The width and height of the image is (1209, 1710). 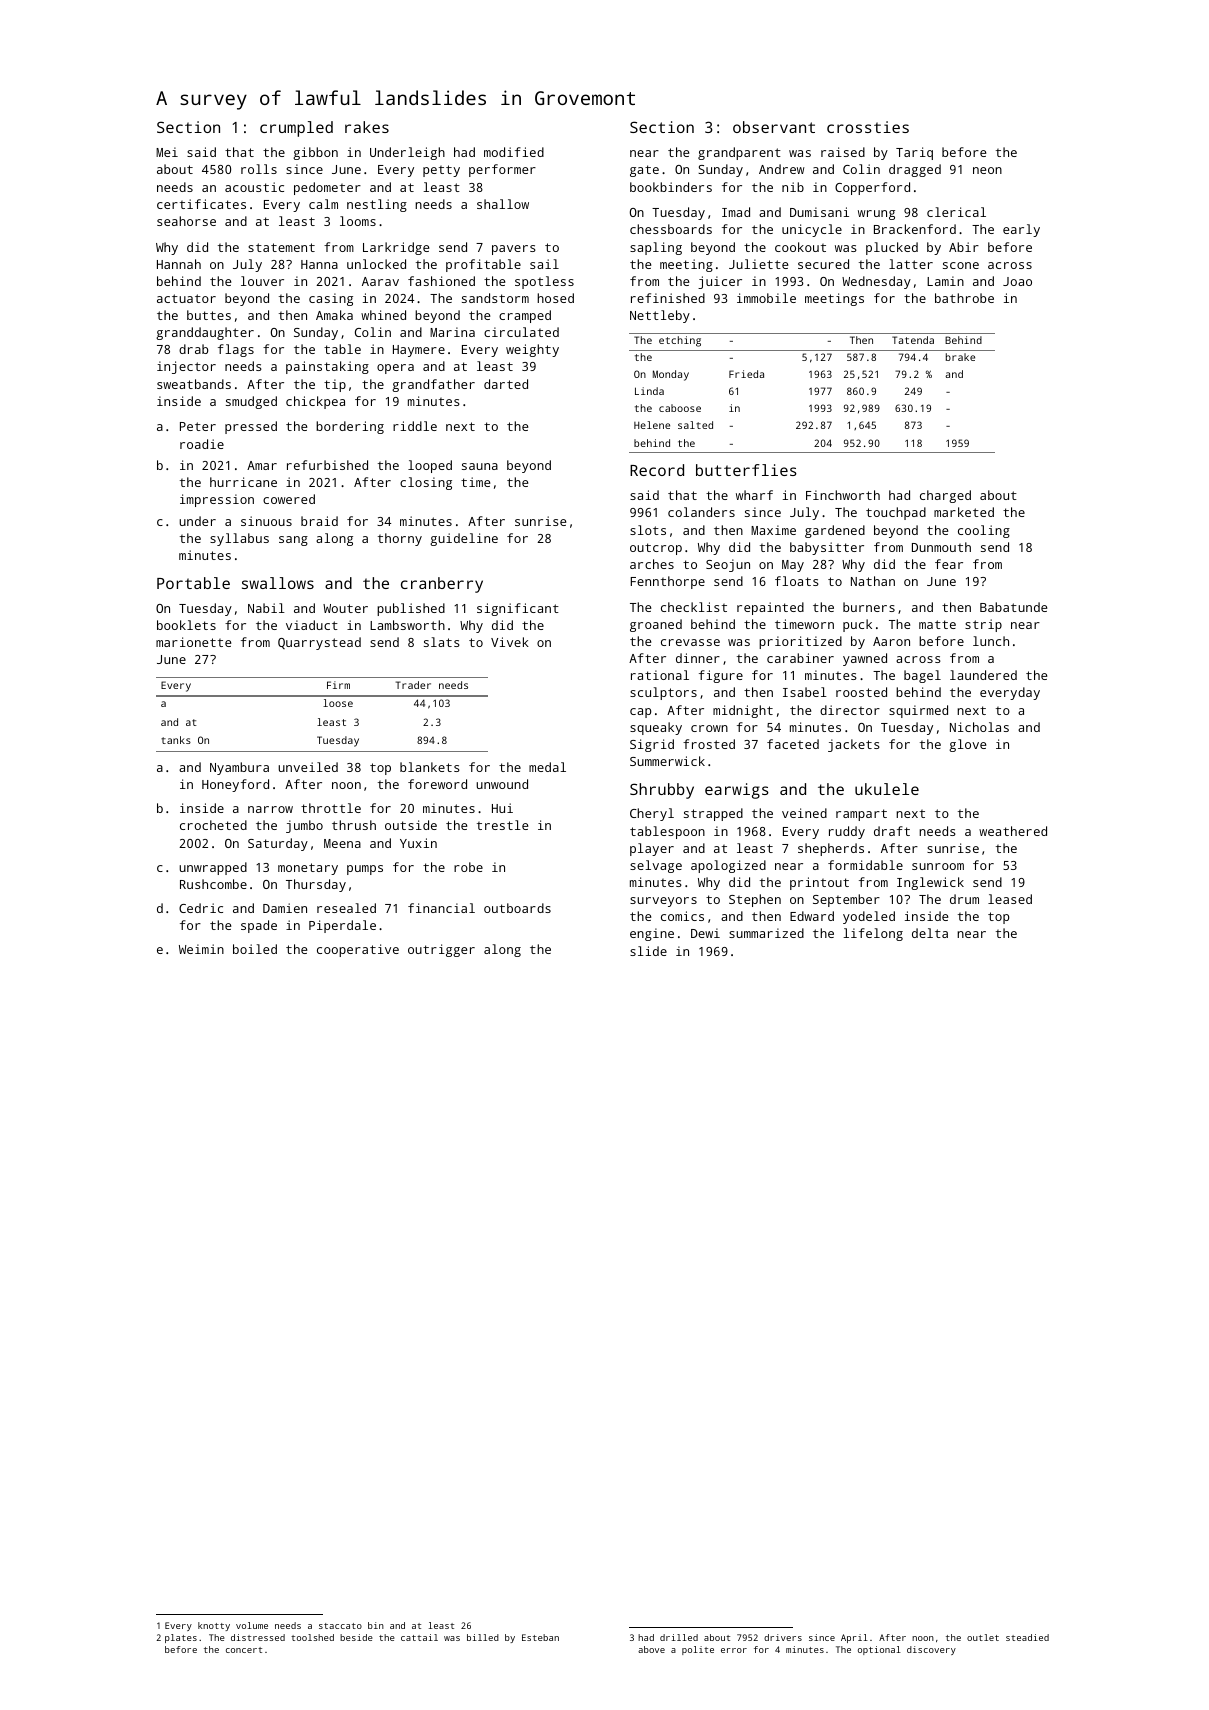 What do you see at coordinates (356, 1637) in the image?
I see `beside` at bounding box center [356, 1637].
